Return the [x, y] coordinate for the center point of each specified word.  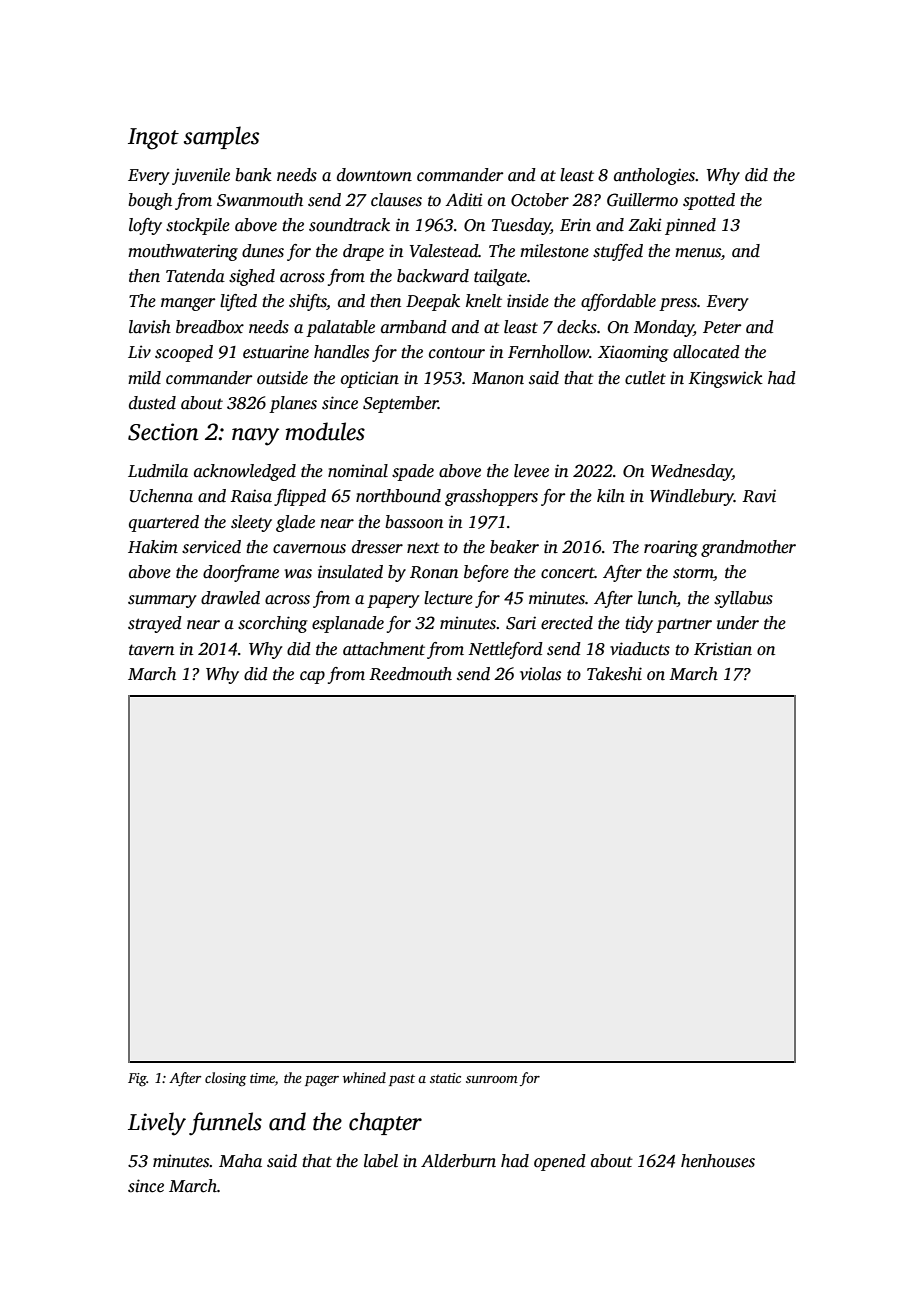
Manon [498, 378]
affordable [618, 302]
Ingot [153, 139]
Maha [240, 1161]
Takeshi [614, 674]
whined [364, 1077]
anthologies [654, 176]
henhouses [718, 1161]
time [262, 1078]
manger [188, 304]
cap [312, 677]
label [381, 1161]
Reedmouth [410, 674]
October [540, 200]
